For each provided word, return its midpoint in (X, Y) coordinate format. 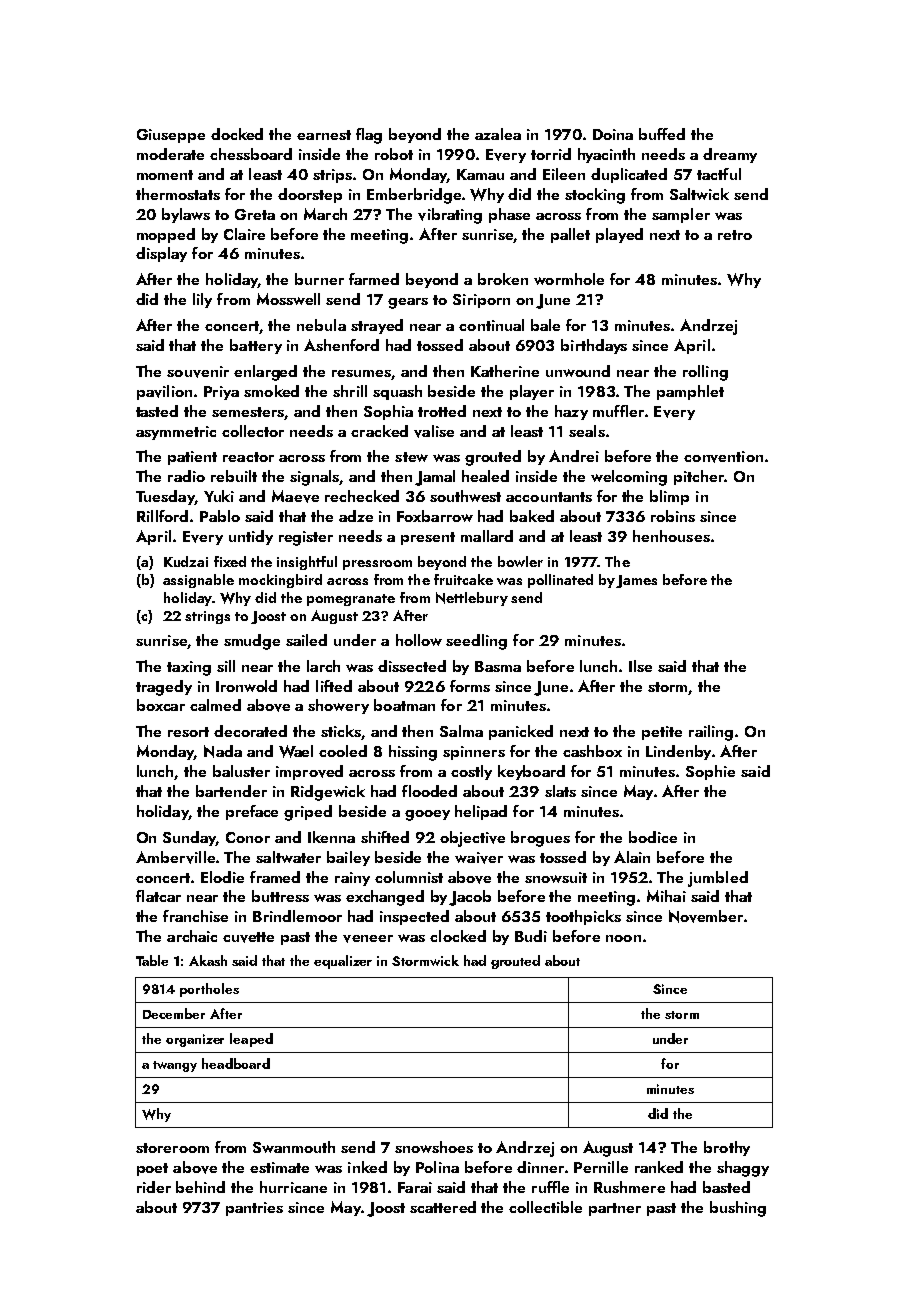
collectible (545, 1207)
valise (434, 431)
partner (615, 1209)
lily (202, 300)
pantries (254, 1209)
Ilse (640, 666)
